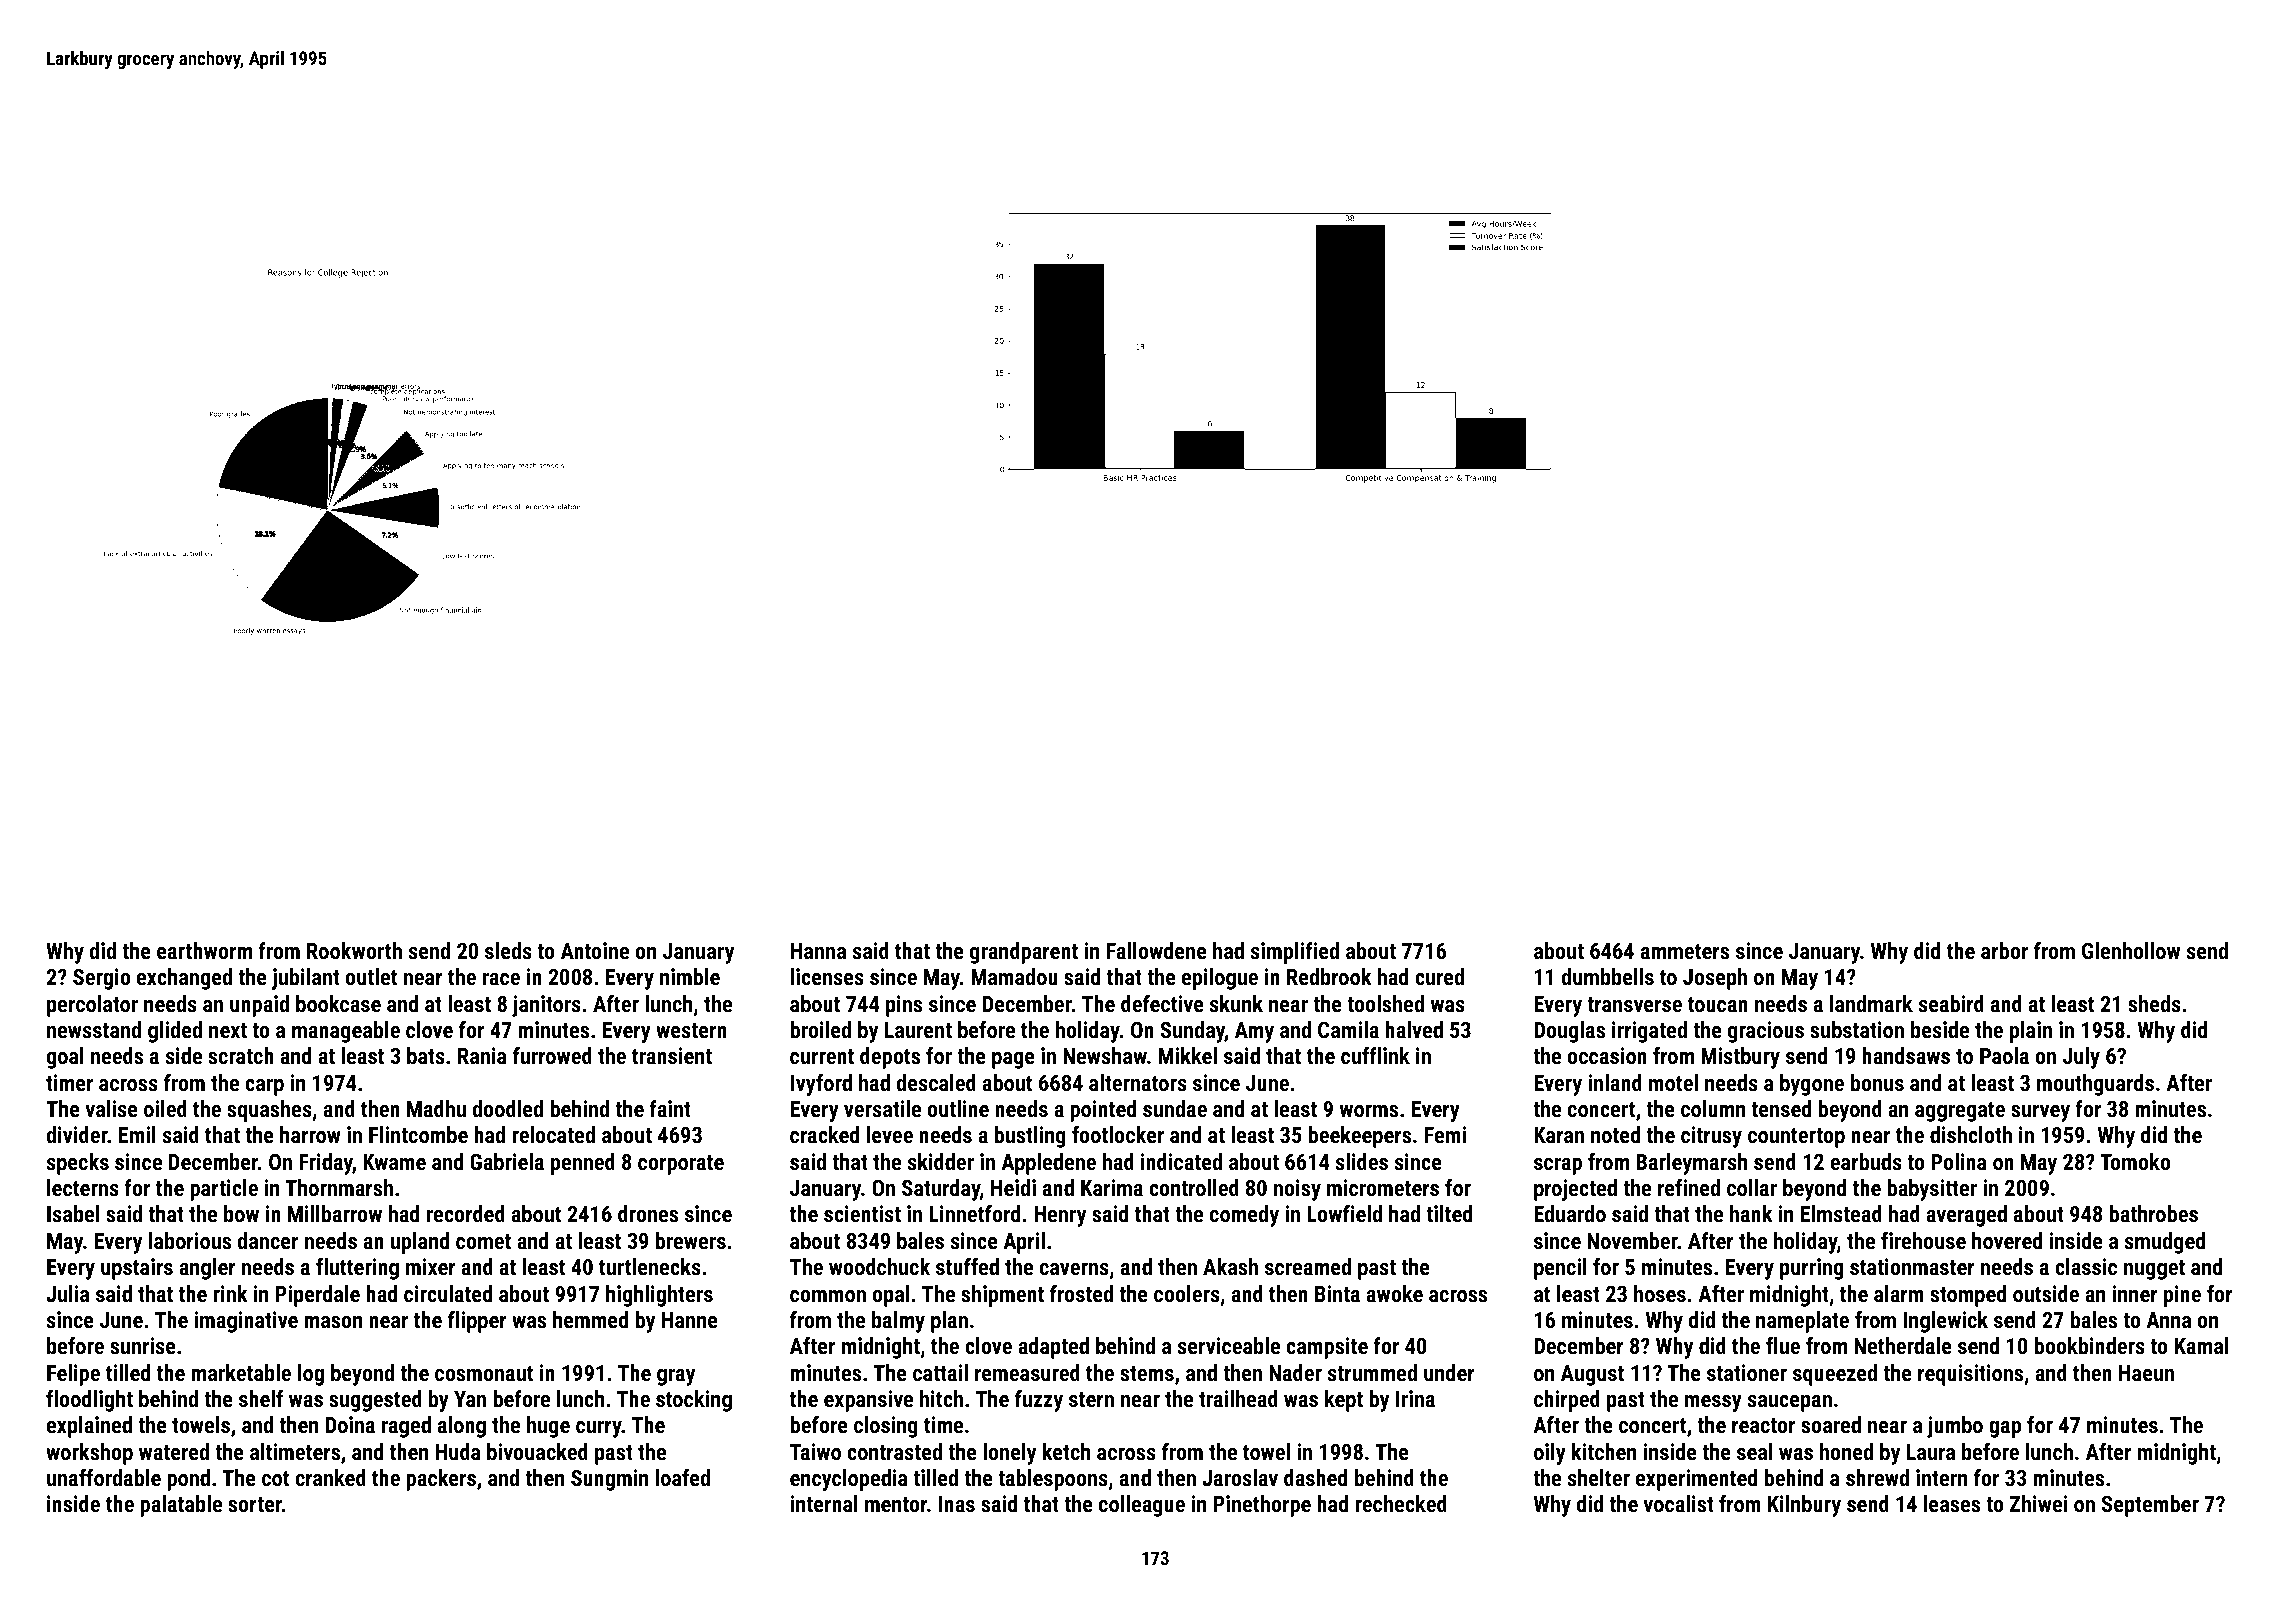 The height and width of the screenshot is (1614, 2282). What do you see at coordinates (2005, 1429) in the screenshot?
I see `gap` at bounding box center [2005, 1429].
